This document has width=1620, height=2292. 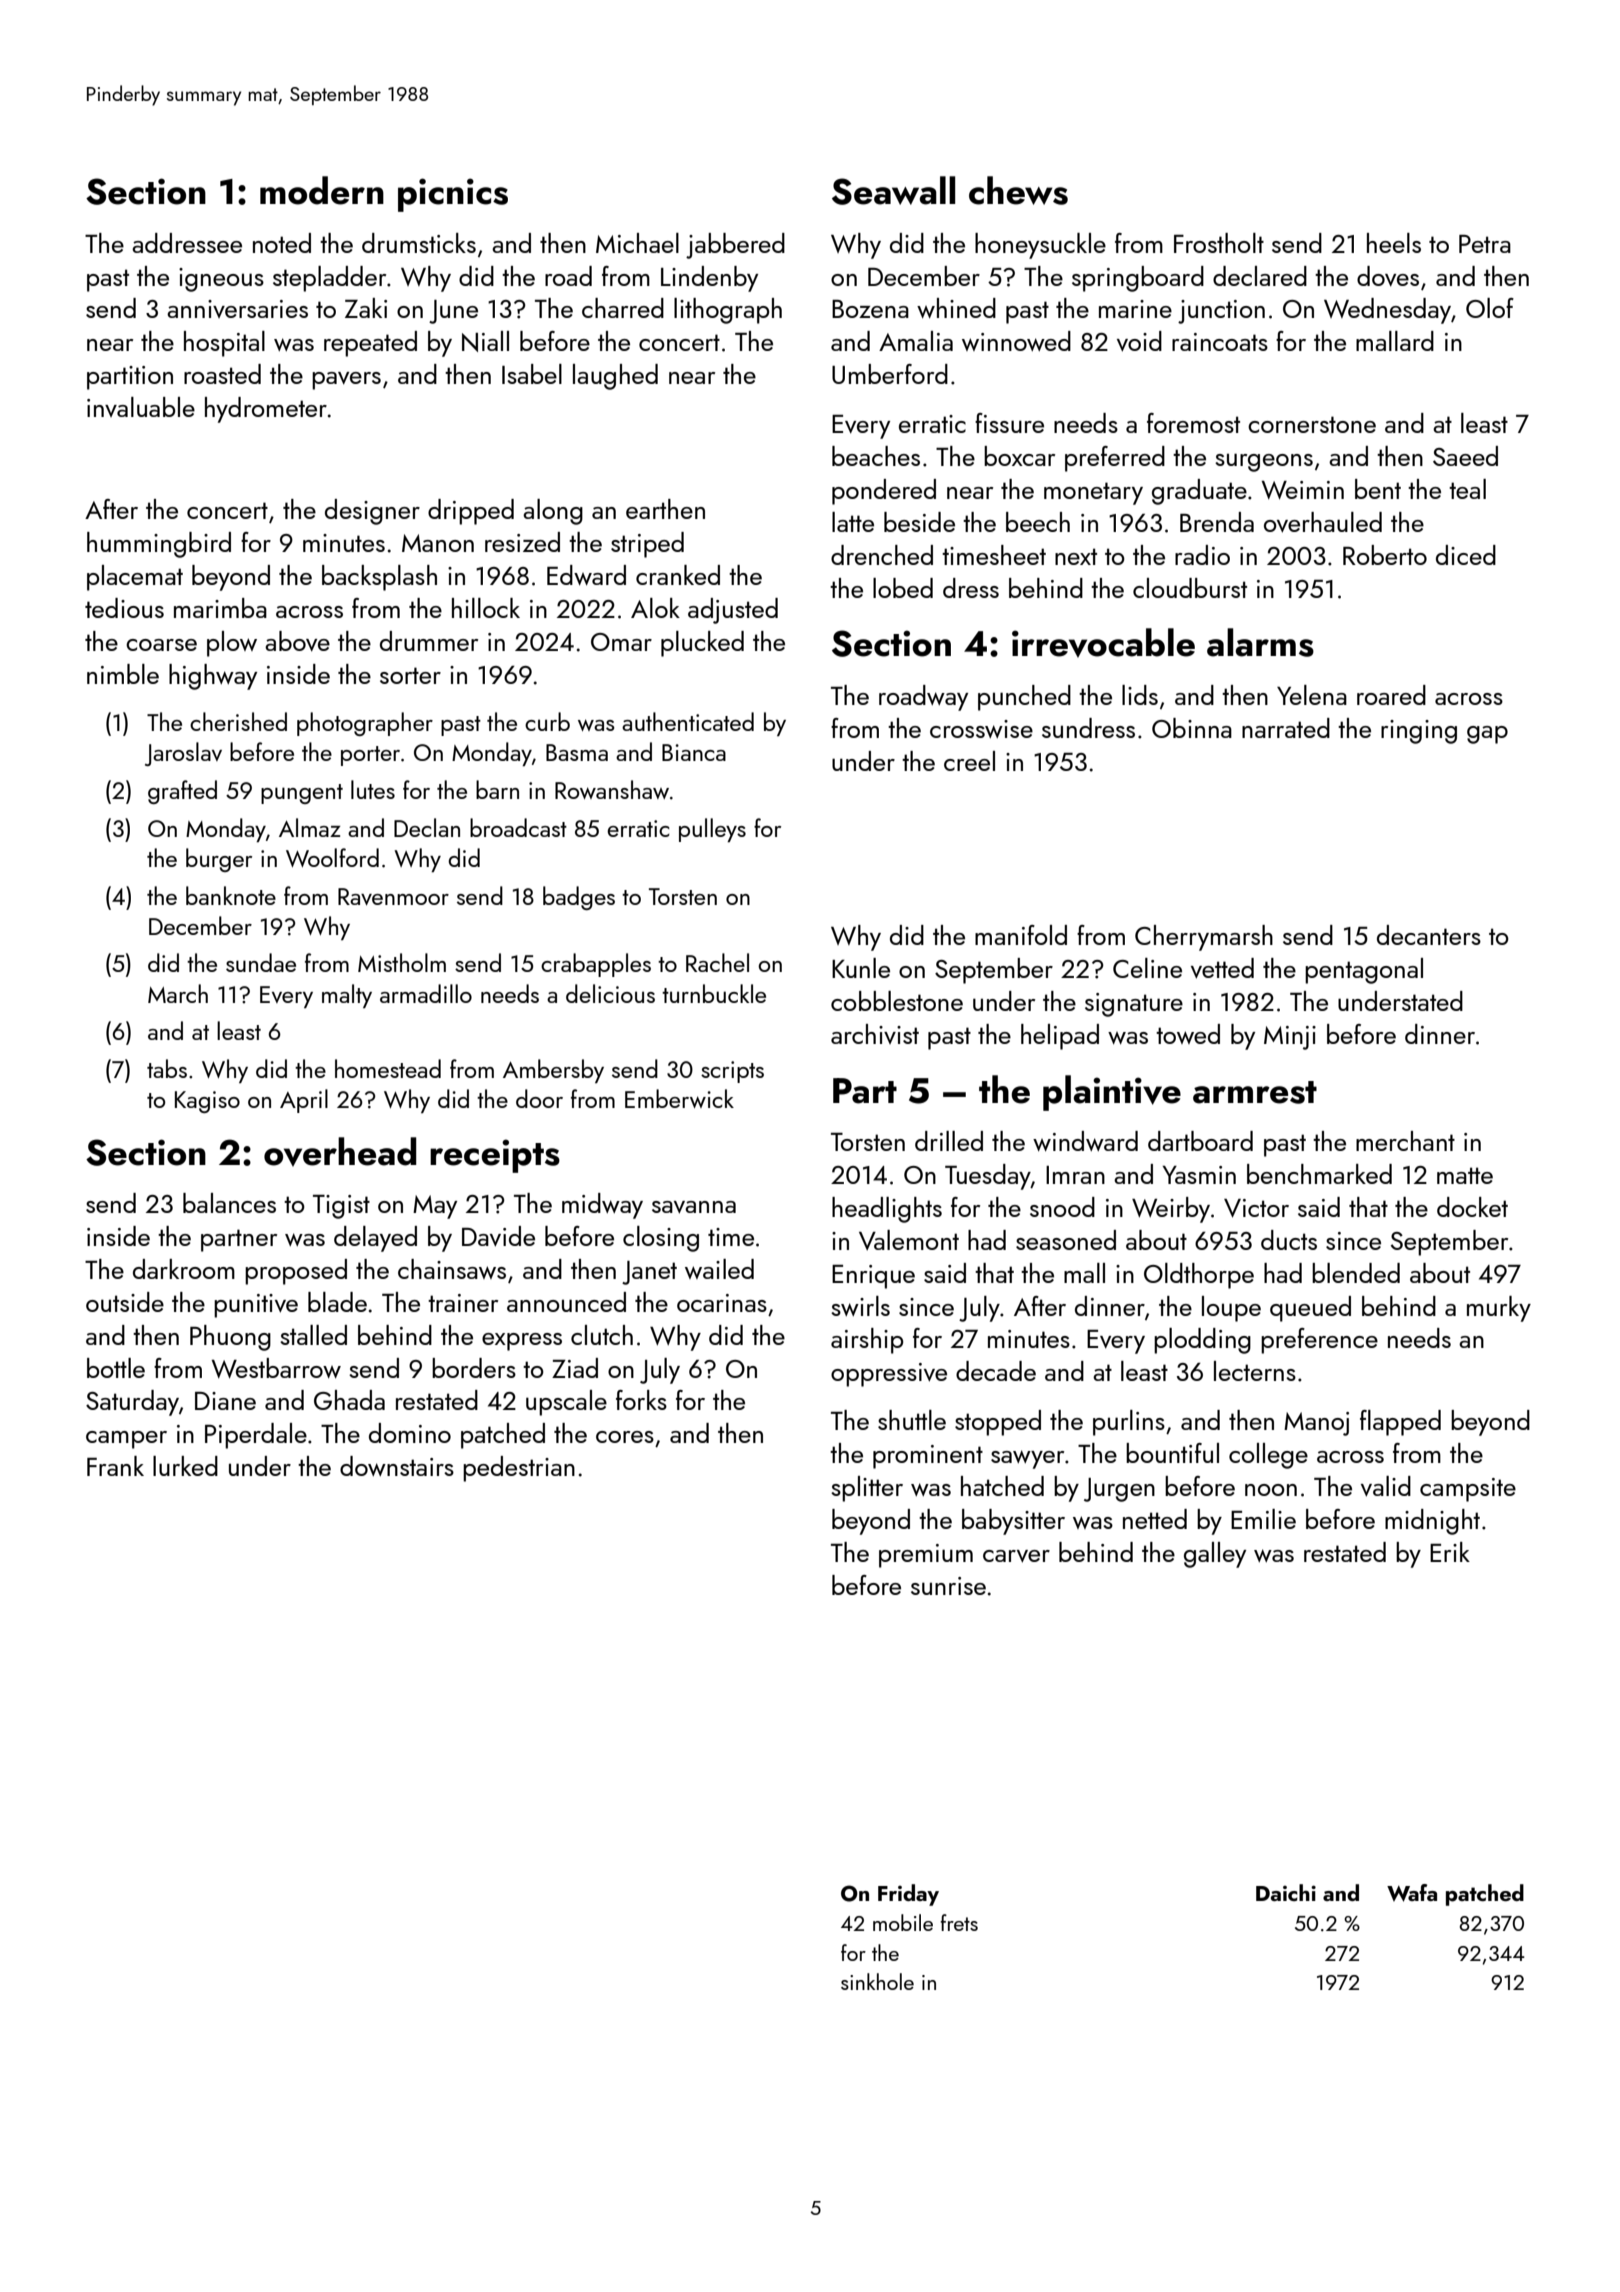 What do you see at coordinates (733, 611) in the document?
I see `adjusted` at bounding box center [733, 611].
